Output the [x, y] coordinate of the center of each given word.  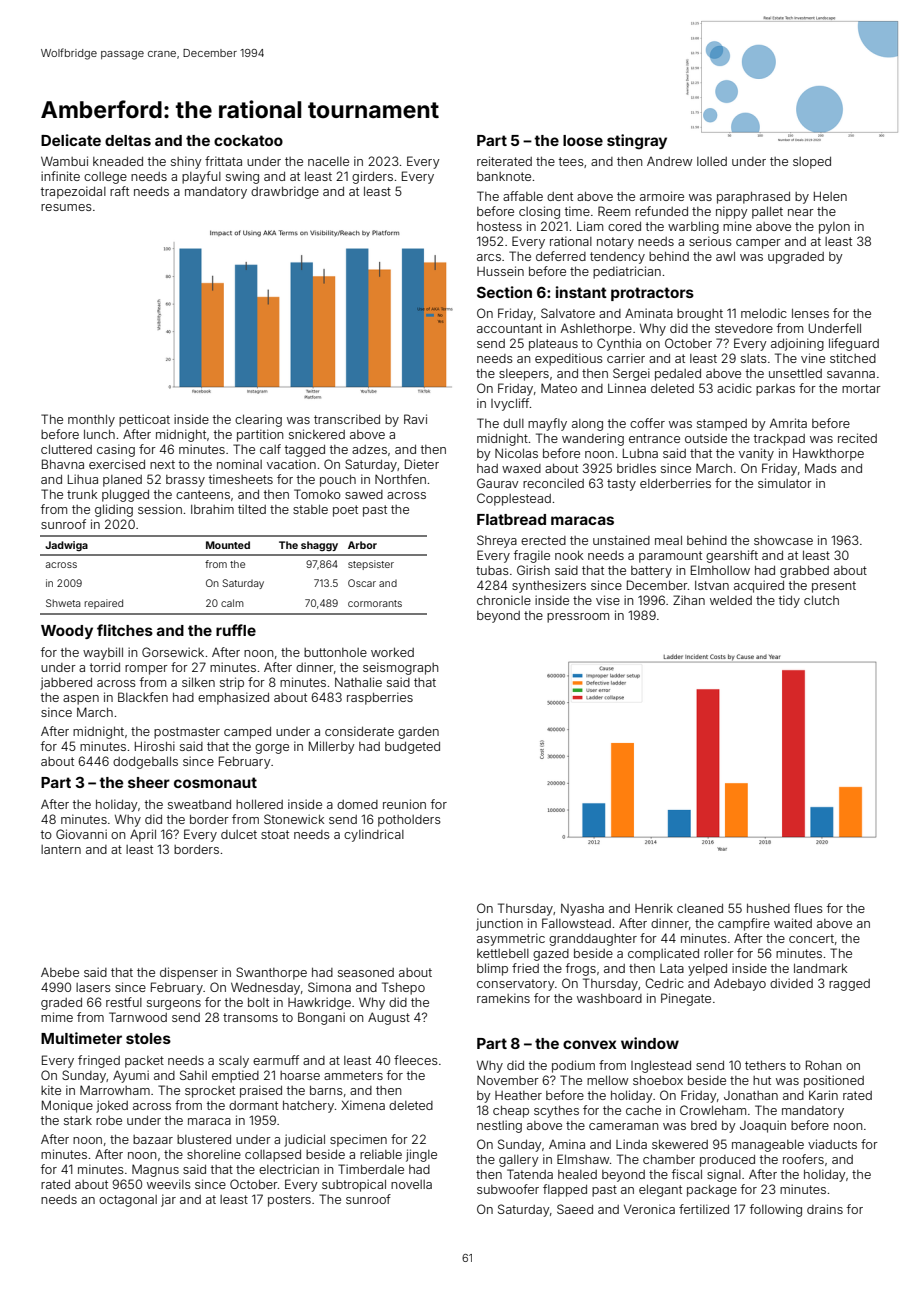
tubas [492, 570]
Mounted [228, 545]
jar [168, 1200]
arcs [489, 257]
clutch [821, 600]
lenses [810, 313]
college [105, 178]
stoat [275, 834]
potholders [409, 821]
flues [808, 908]
